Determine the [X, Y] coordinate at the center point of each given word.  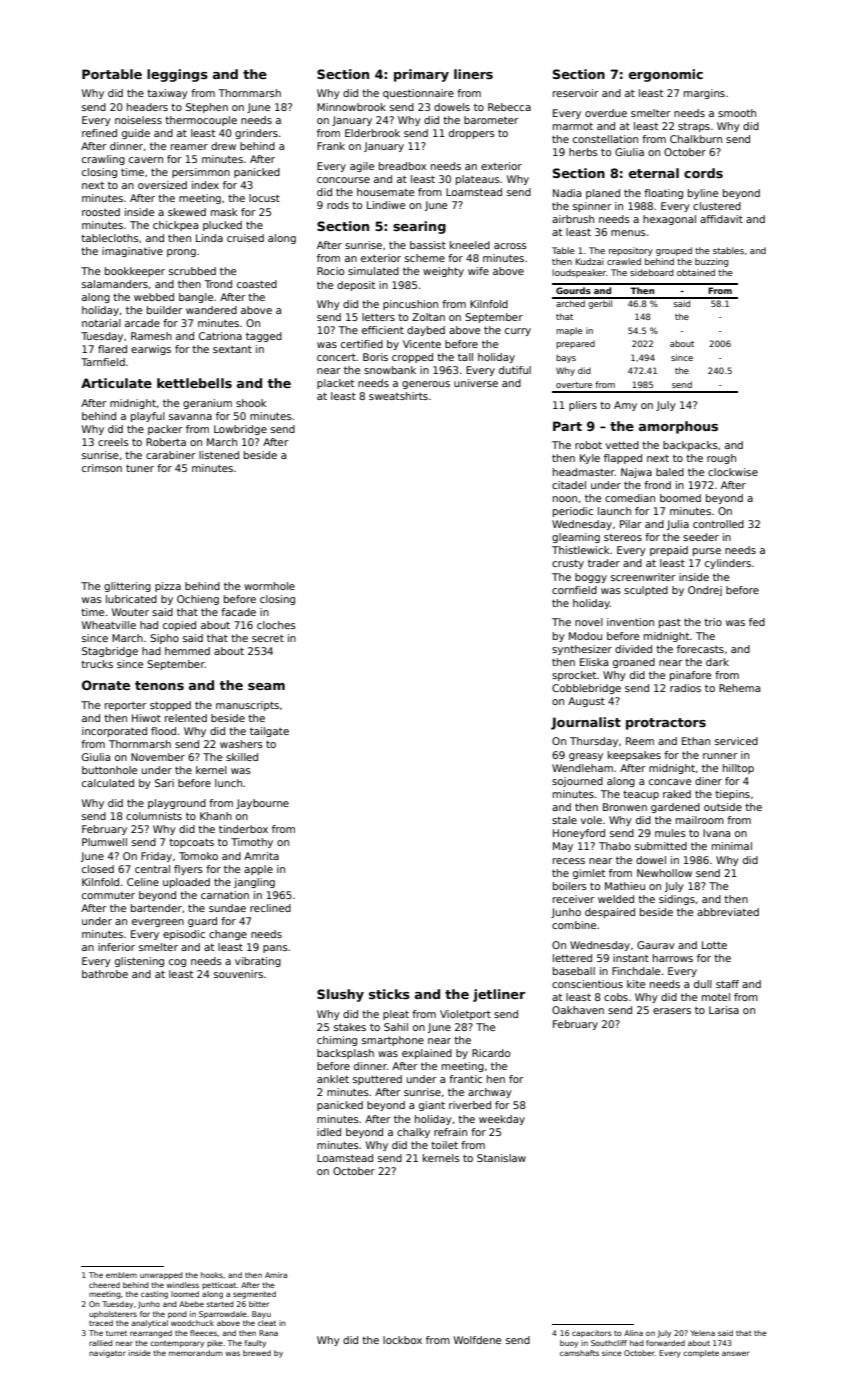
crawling [103, 160]
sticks [389, 994]
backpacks [690, 446]
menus [628, 233]
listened [219, 455]
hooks [212, 1275]
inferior [116, 947]
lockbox [402, 1340]
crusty [568, 564]
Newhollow [664, 873]
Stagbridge [110, 652]
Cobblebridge [586, 689]
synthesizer [582, 650]
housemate [385, 192]
